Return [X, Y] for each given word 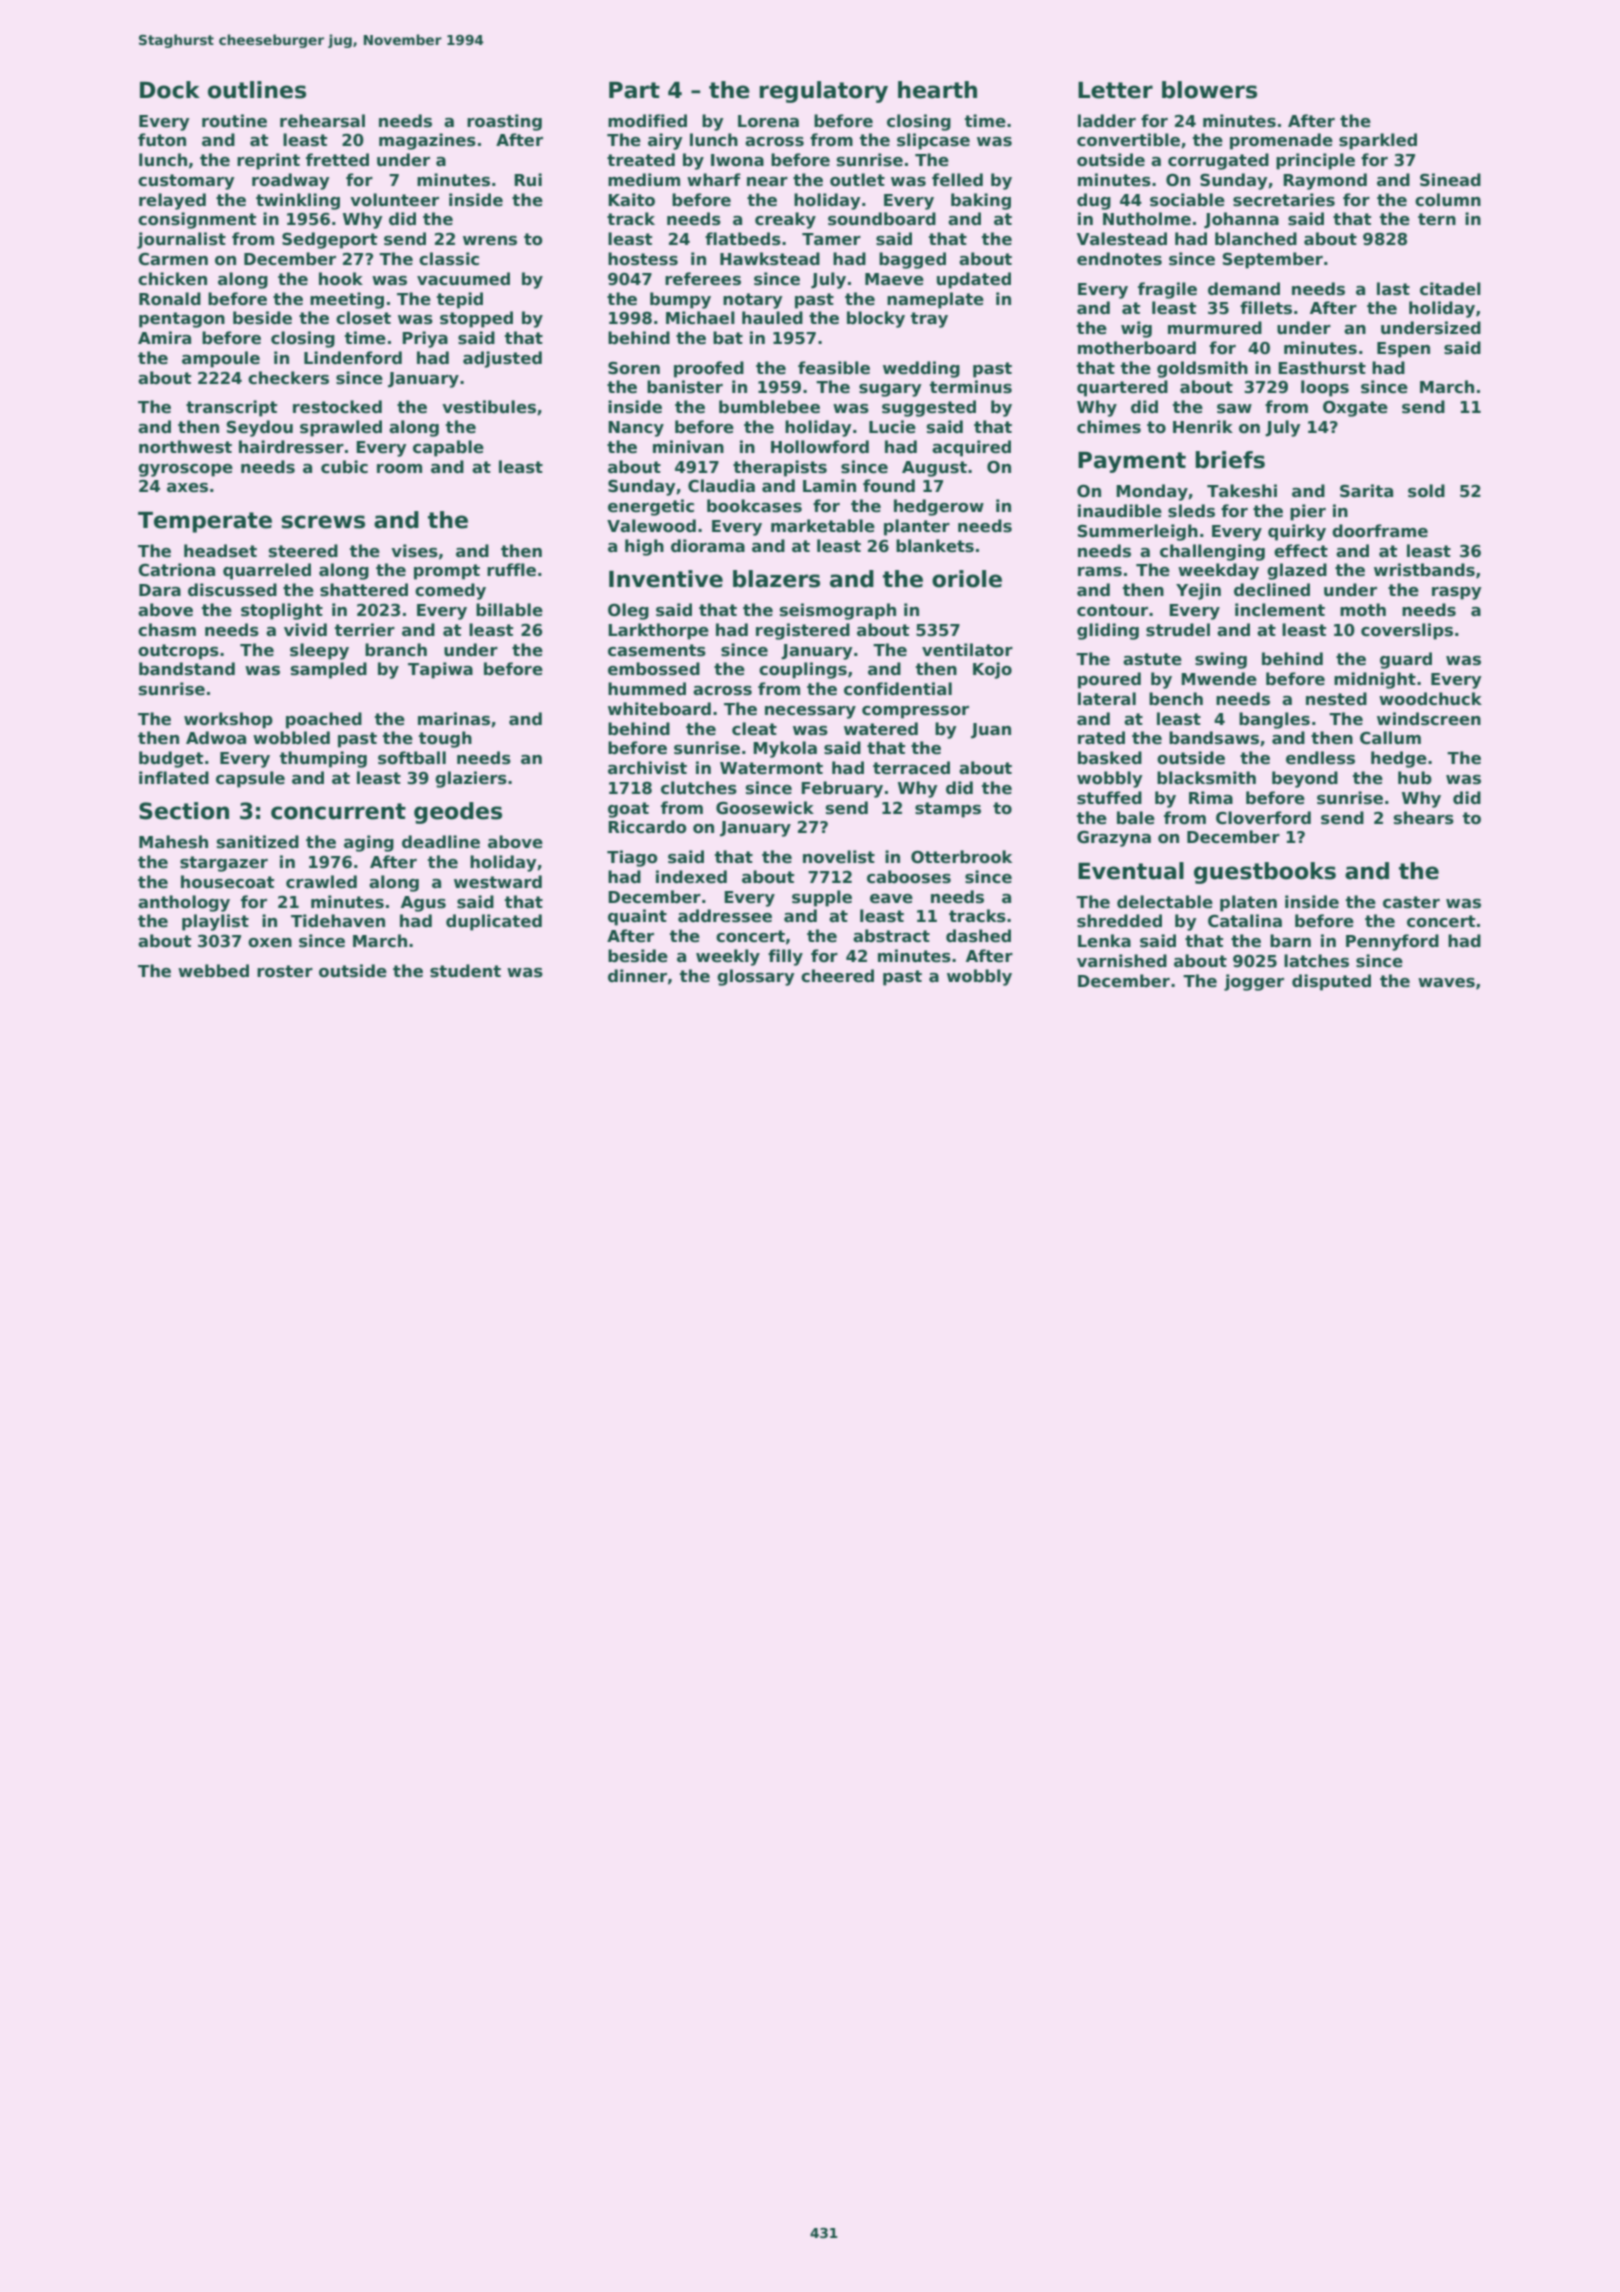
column [1448, 200]
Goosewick [765, 808]
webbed [213, 971]
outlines [257, 90]
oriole [967, 579]
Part [634, 90]
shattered [364, 590]
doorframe [1380, 531]
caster [1411, 902]
